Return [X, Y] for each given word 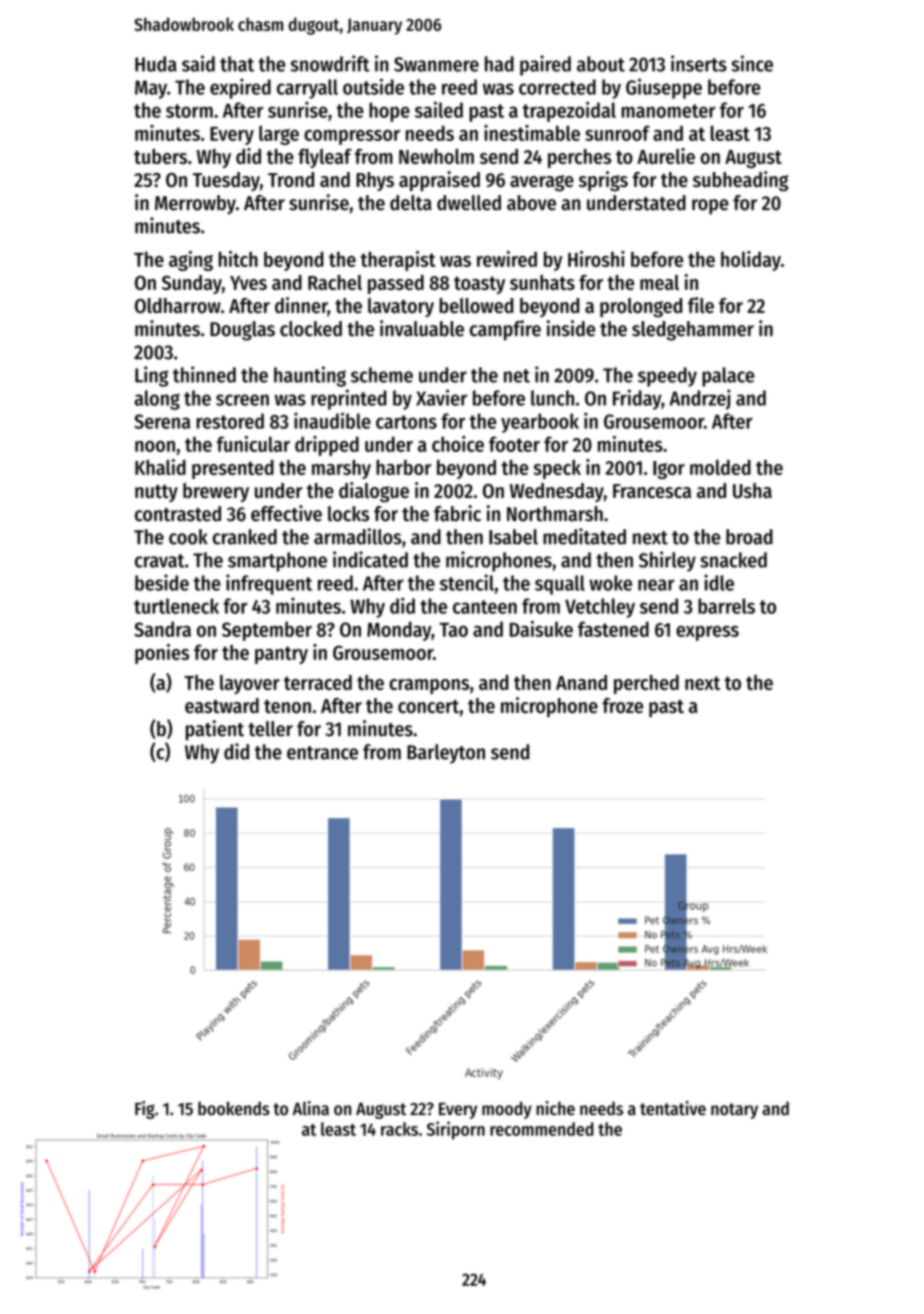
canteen [485, 607]
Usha [752, 490]
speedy [667, 377]
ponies [162, 654]
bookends [234, 1108]
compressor [352, 137]
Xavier [441, 397]
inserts [699, 63]
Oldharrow [178, 305]
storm [189, 111]
